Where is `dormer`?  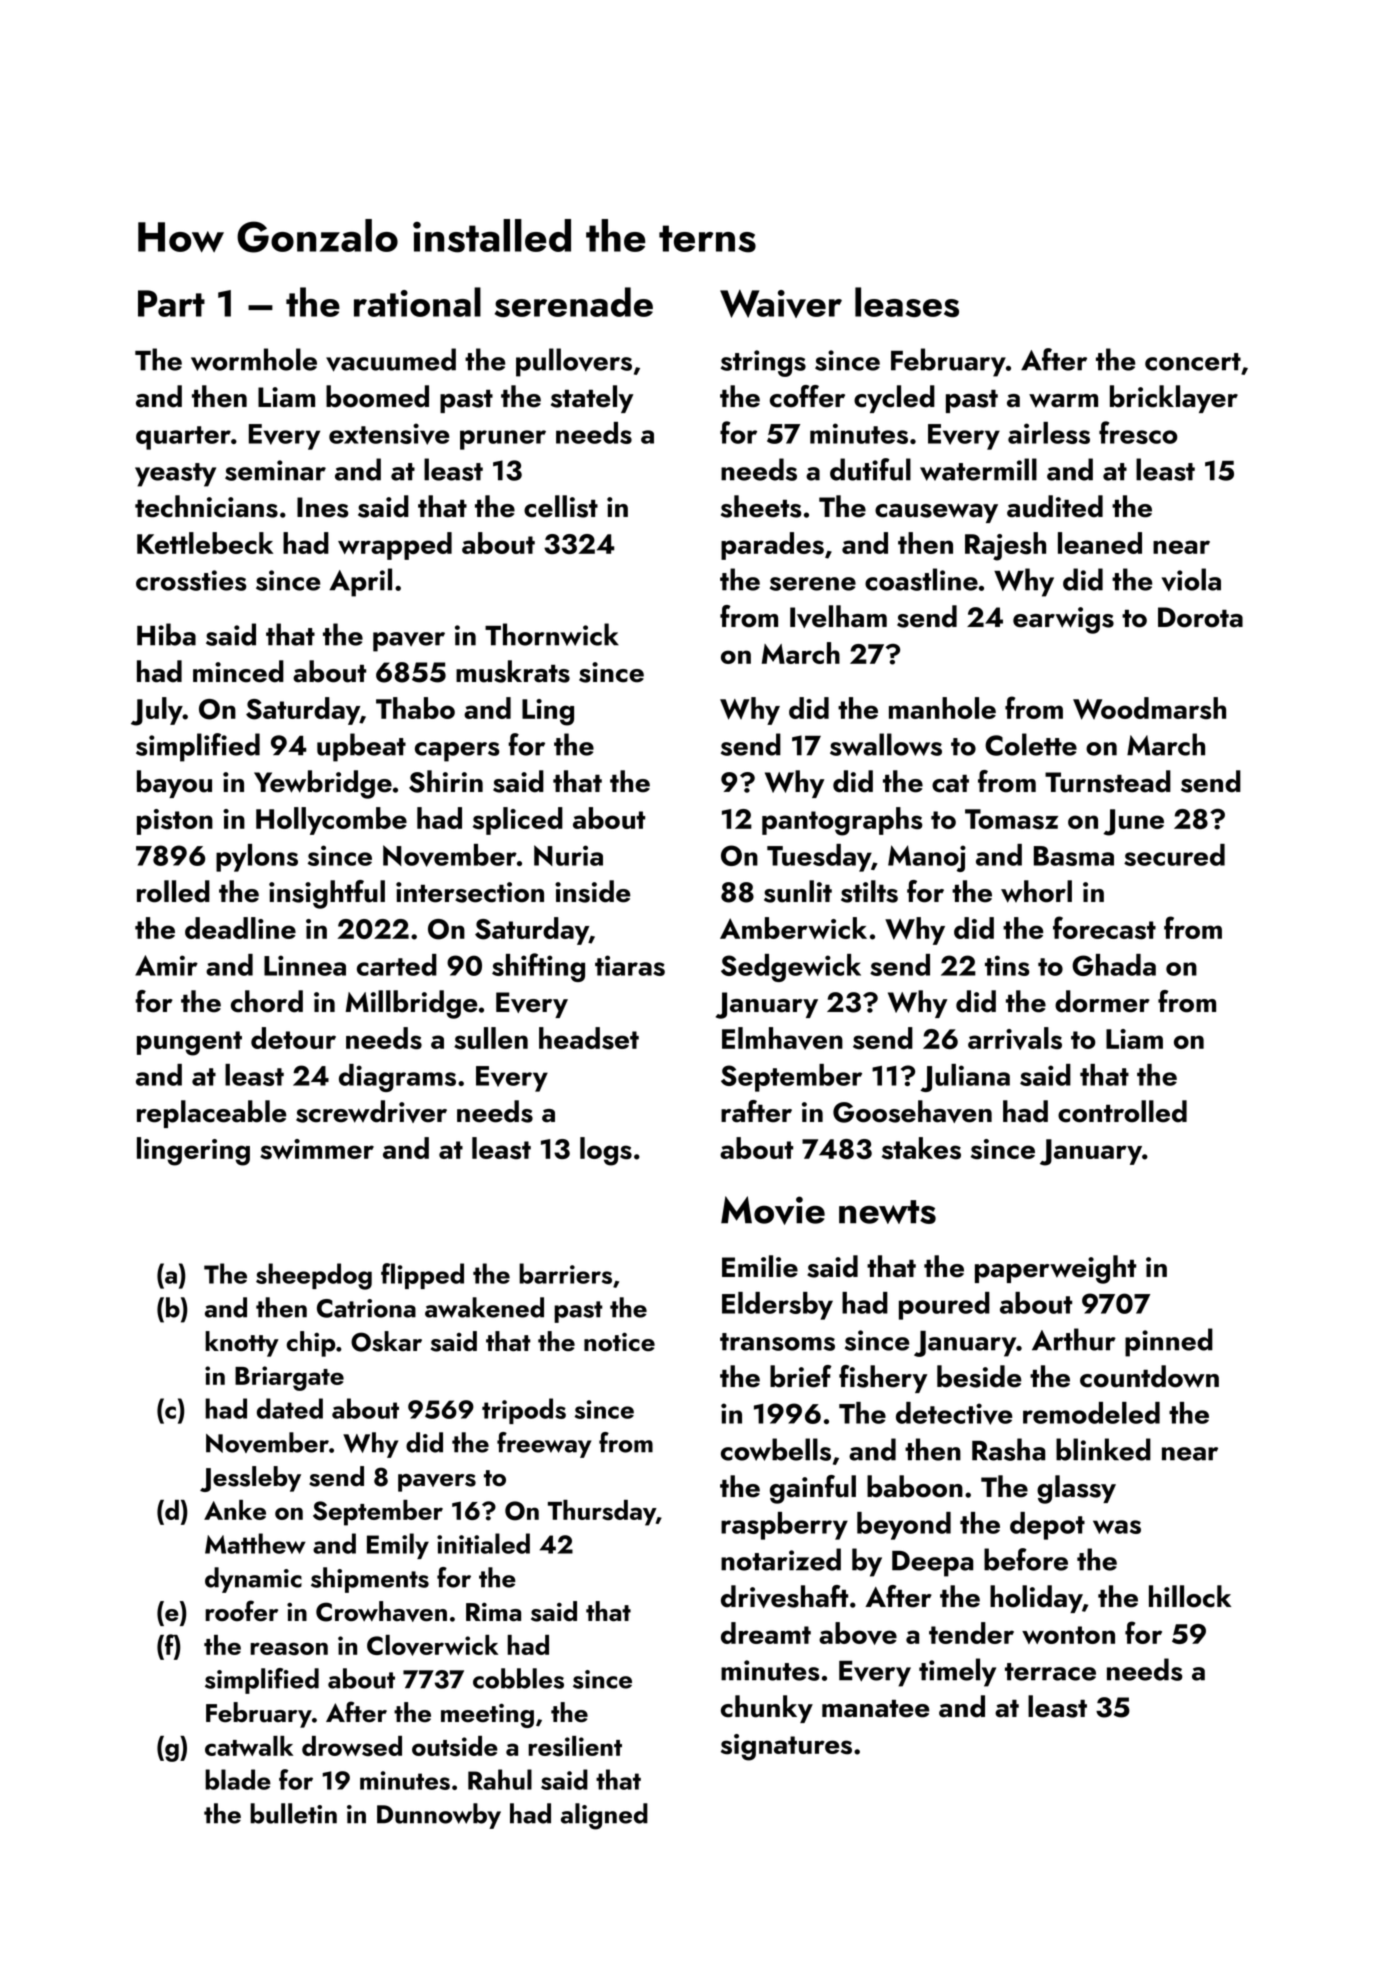
dormer is located at coordinates (1102, 1001).
